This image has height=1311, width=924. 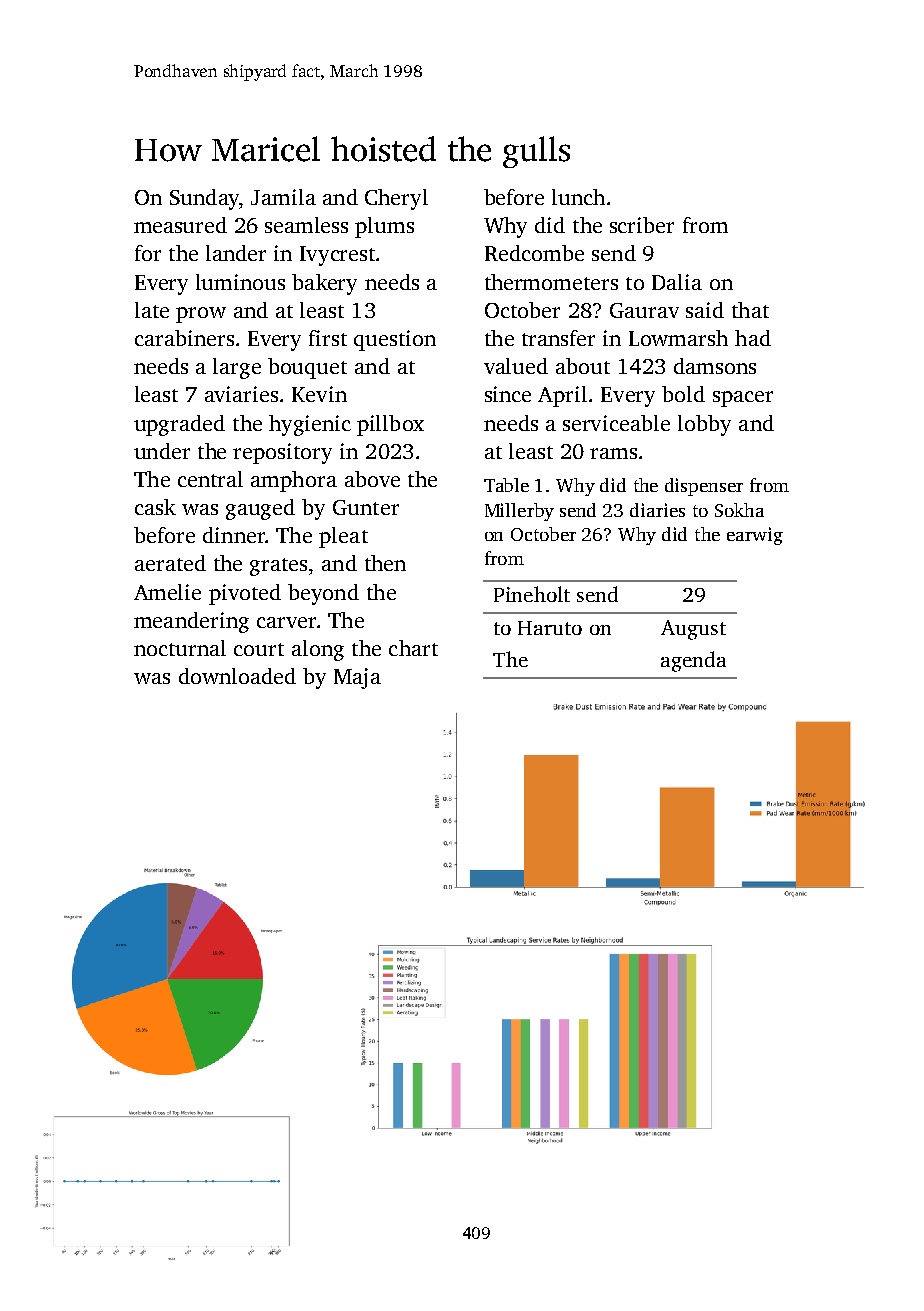 I want to click on Cheryl, so click(x=396, y=199).
